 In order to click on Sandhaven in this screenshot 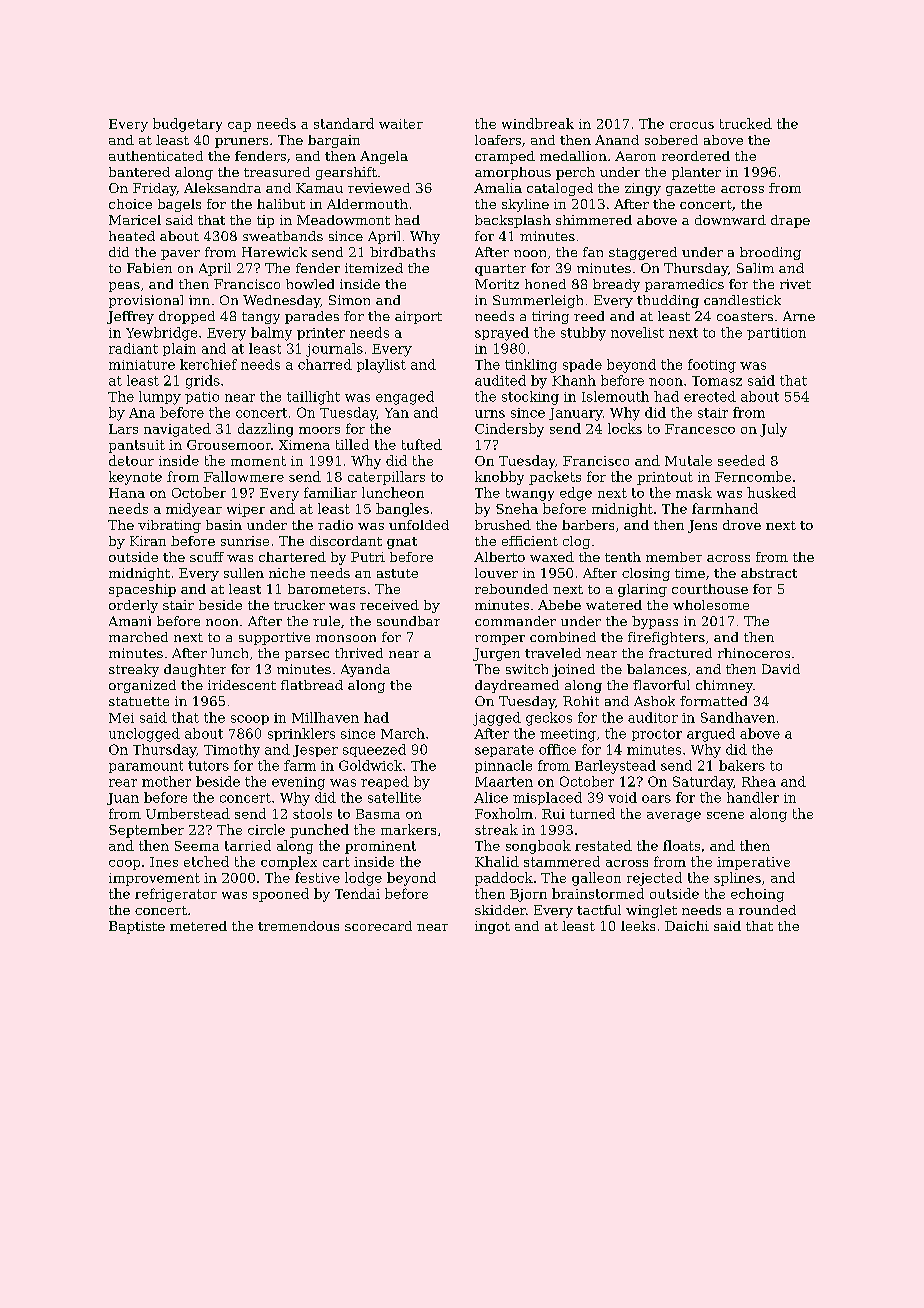, I will do `click(738, 717)`.
